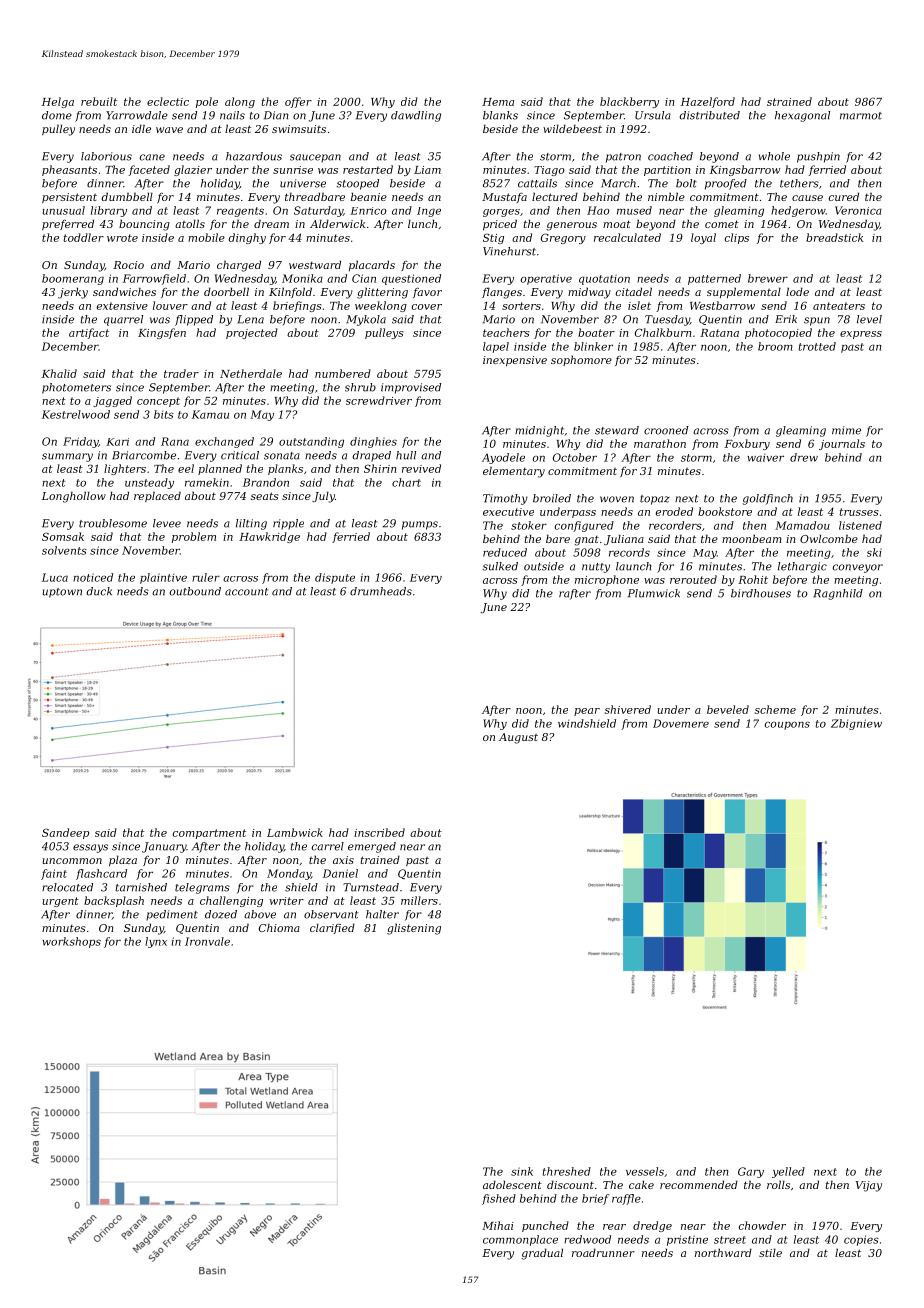 The image size is (924, 1308). I want to click on laborious, so click(106, 156).
